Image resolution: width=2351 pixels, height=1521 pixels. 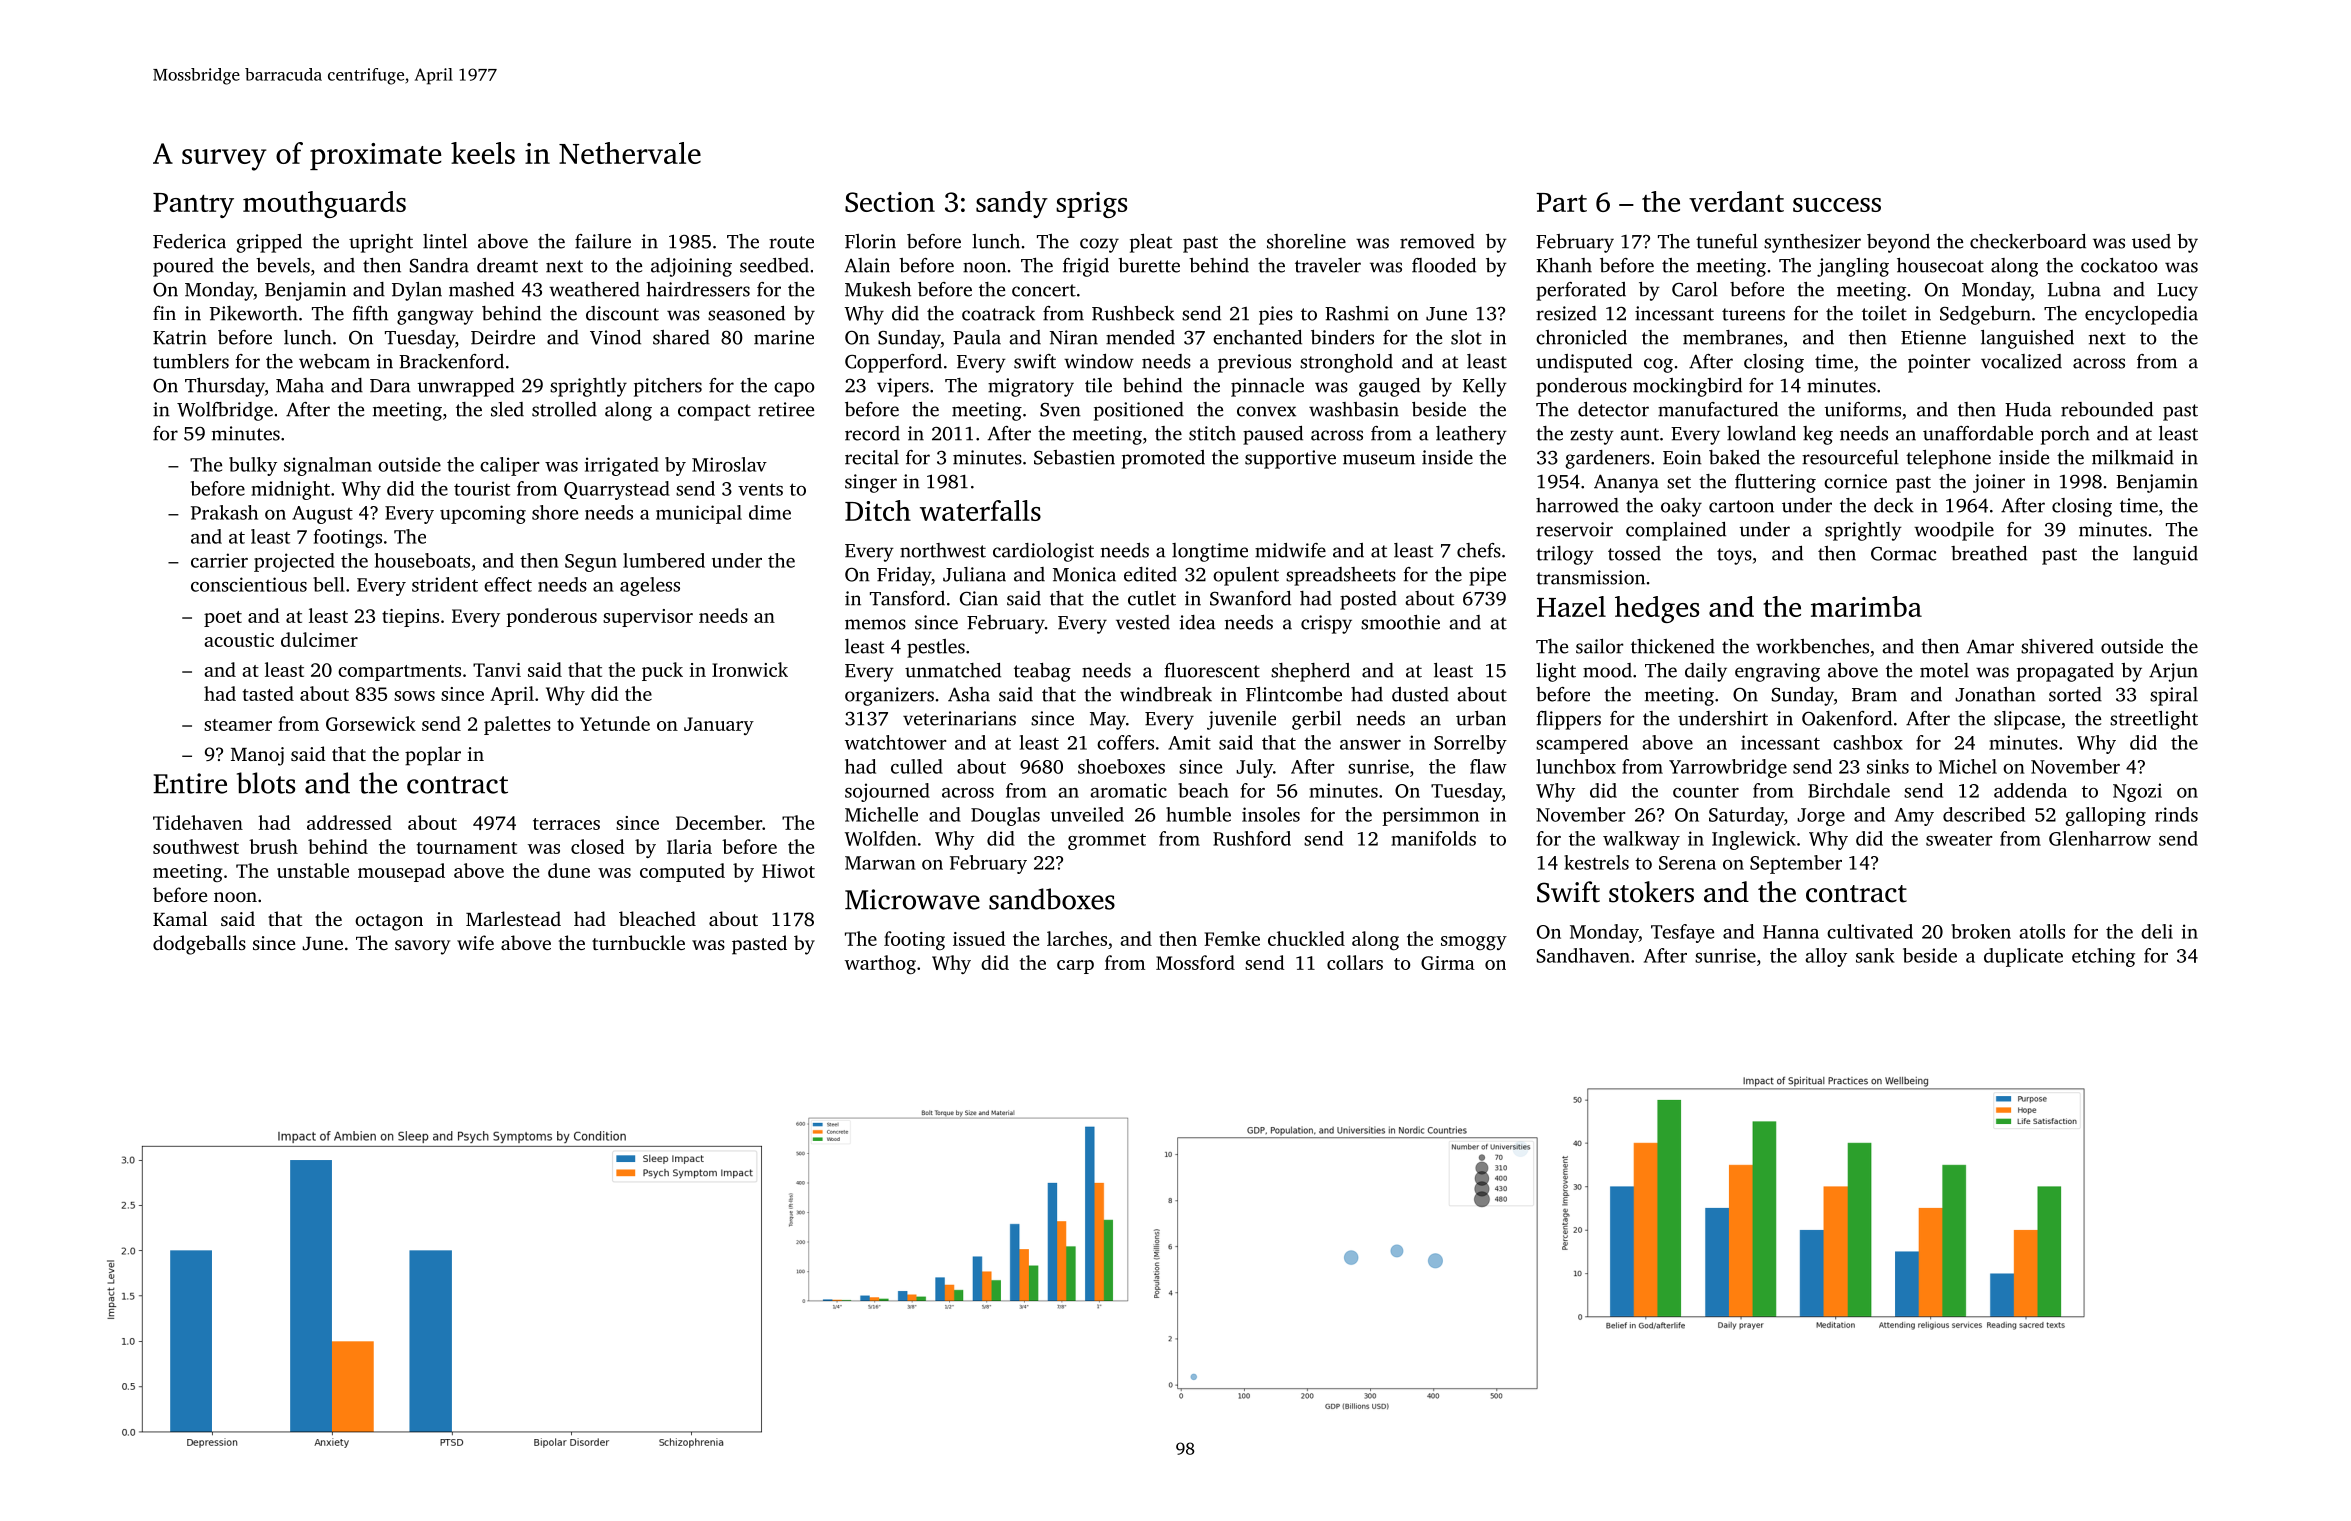 I want to click on carrier, so click(x=219, y=560).
